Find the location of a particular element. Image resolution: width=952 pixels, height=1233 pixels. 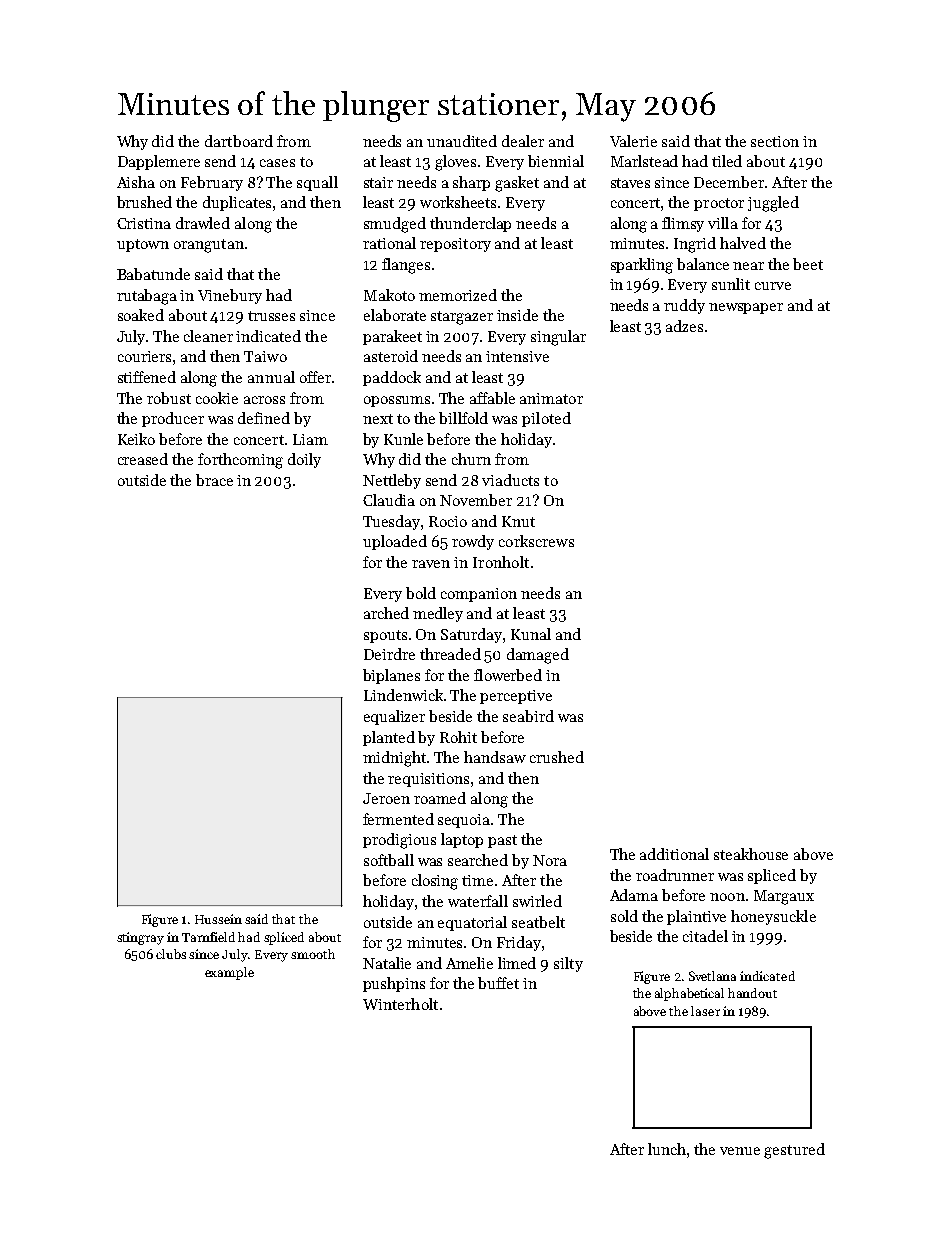

adzes is located at coordinates (684, 326).
